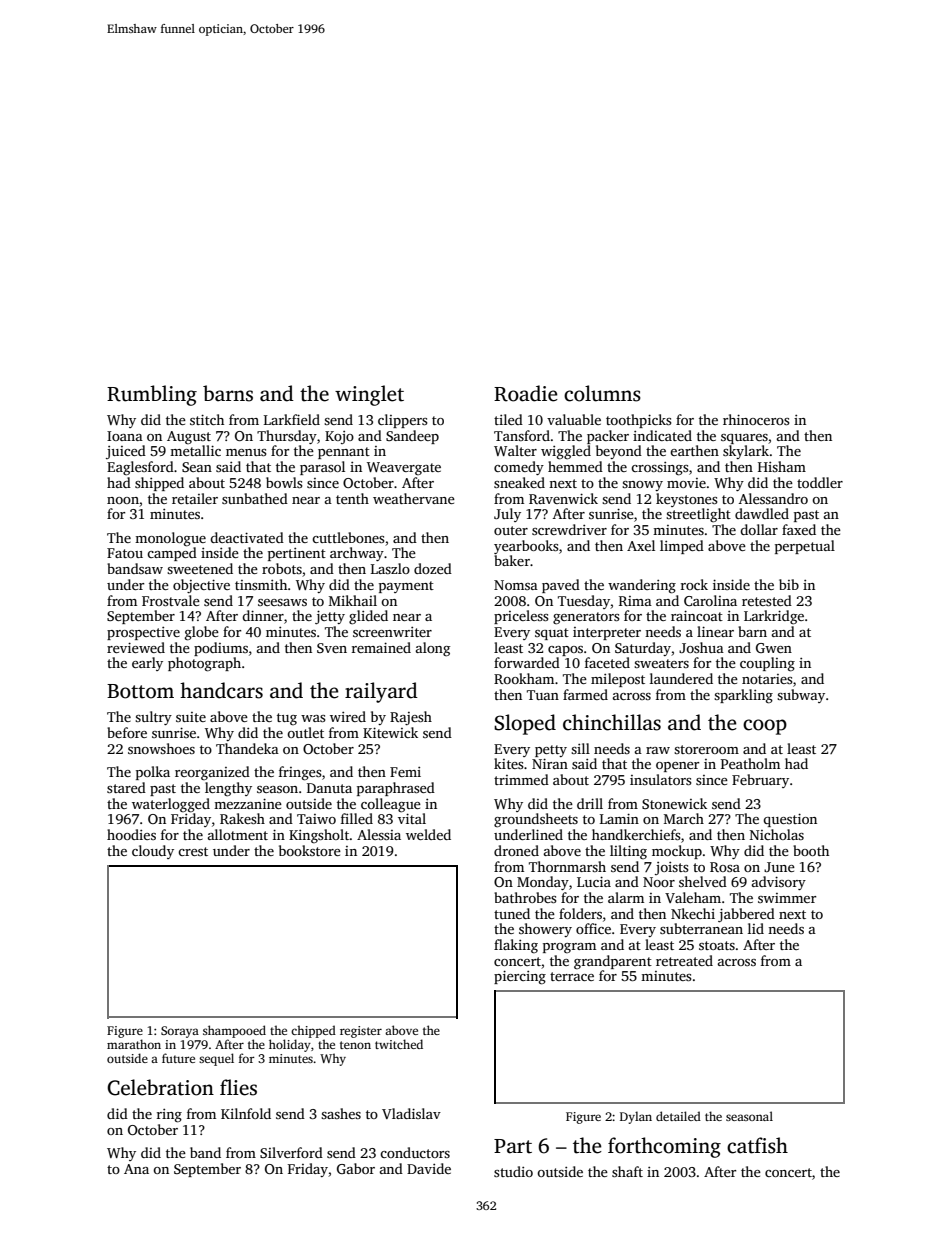 The image size is (952, 1233). What do you see at coordinates (195, 450) in the image?
I see `metallic` at bounding box center [195, 450].
